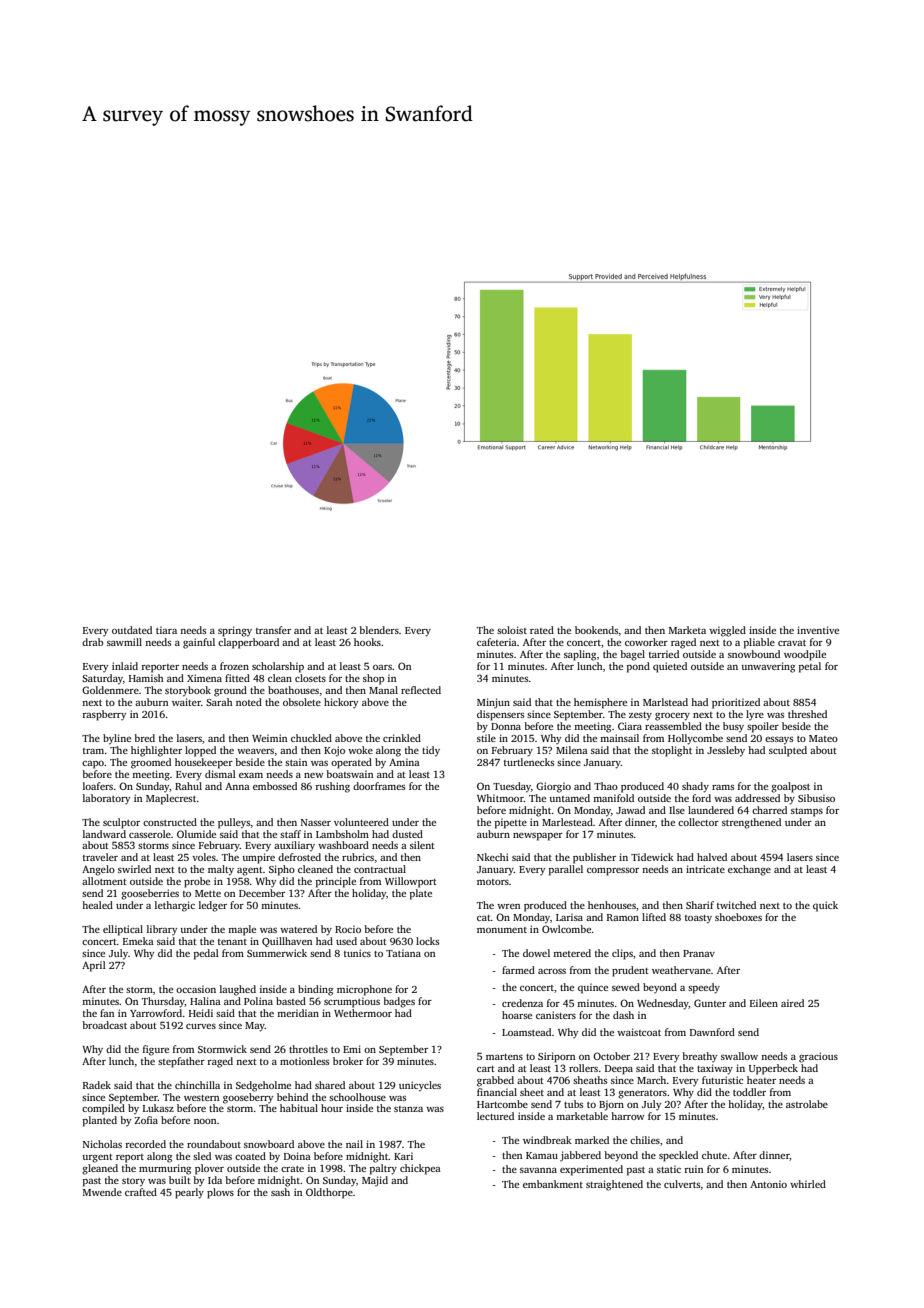 This screenshot has height=1308, width=924. What do you see at coordinates (348, 1061) in the screenshot?
I see `broker` at bounding box center [348, 1061].
